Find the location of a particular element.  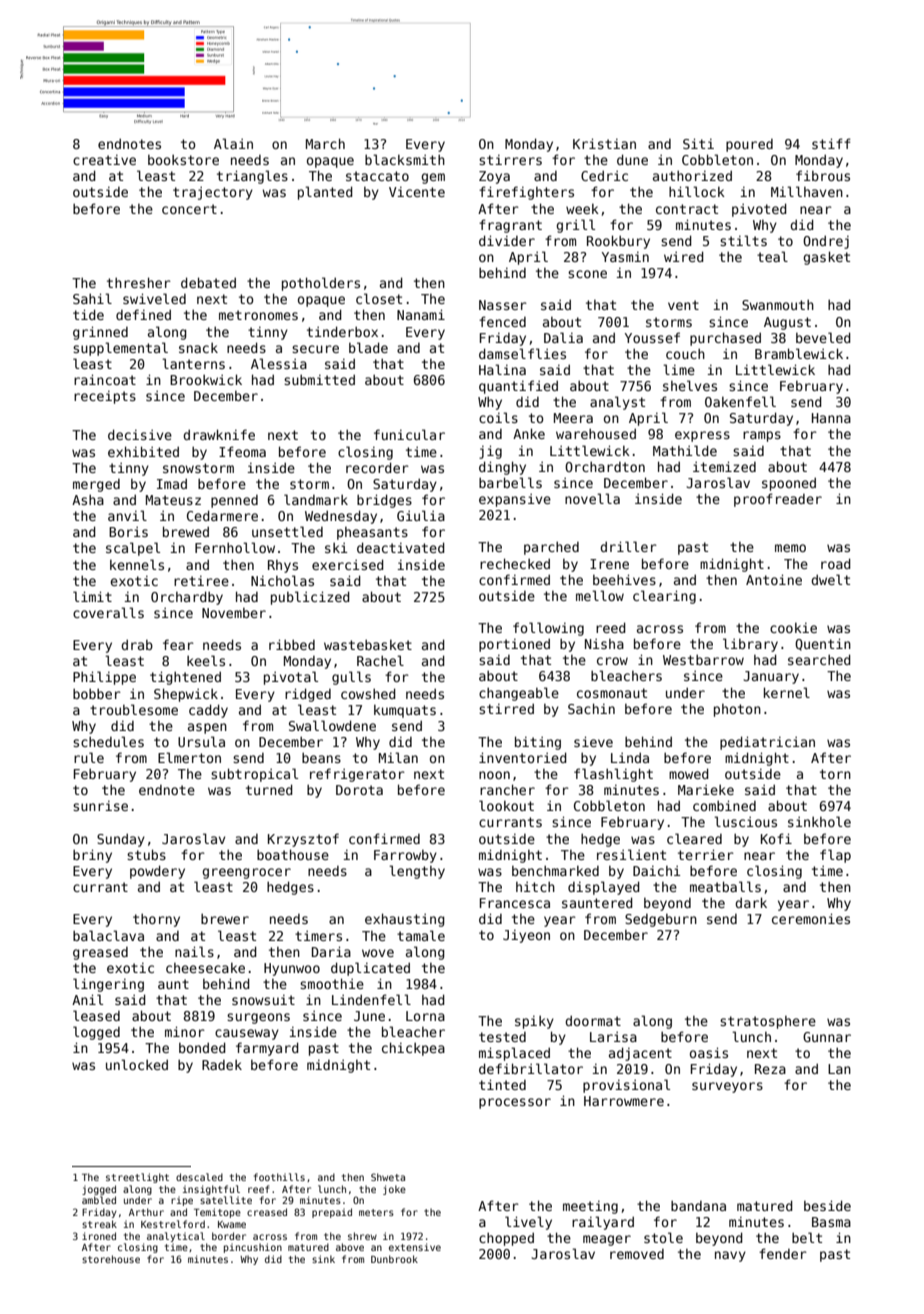

blacksmith is located at coordinates (405, 159).
